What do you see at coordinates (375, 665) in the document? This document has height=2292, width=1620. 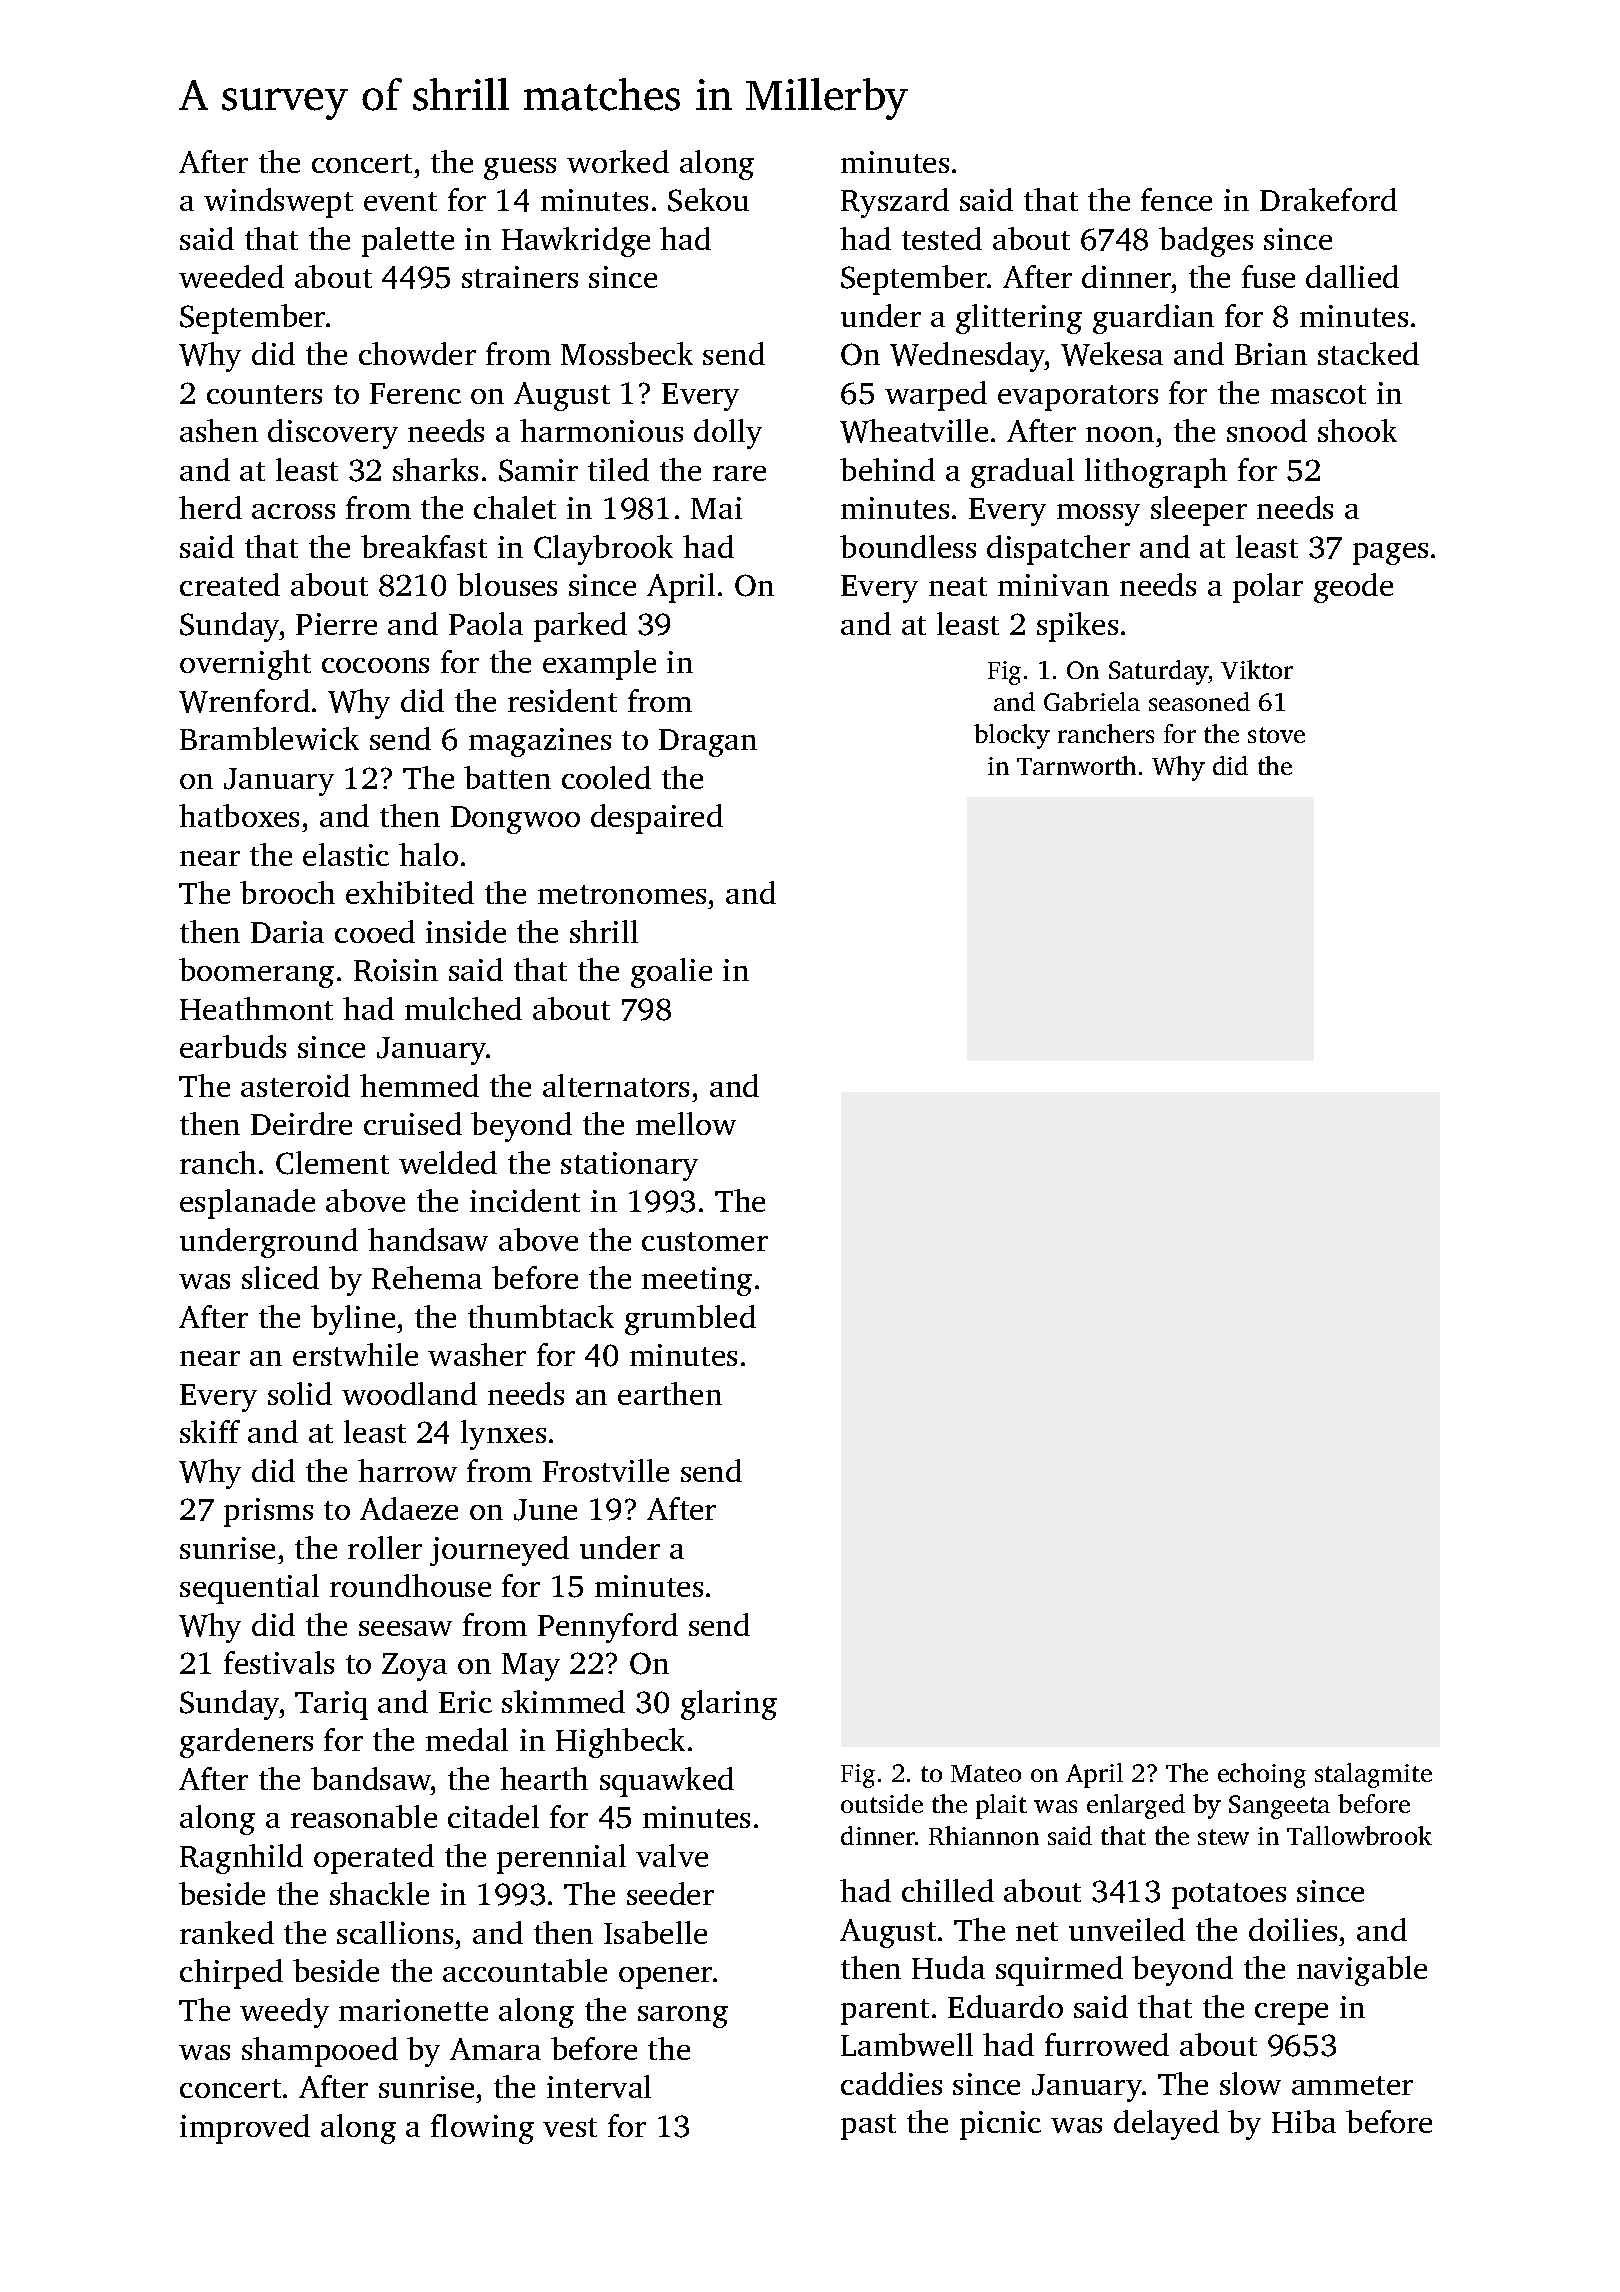 I see `cocoons` at bounding box center [375, 665].
